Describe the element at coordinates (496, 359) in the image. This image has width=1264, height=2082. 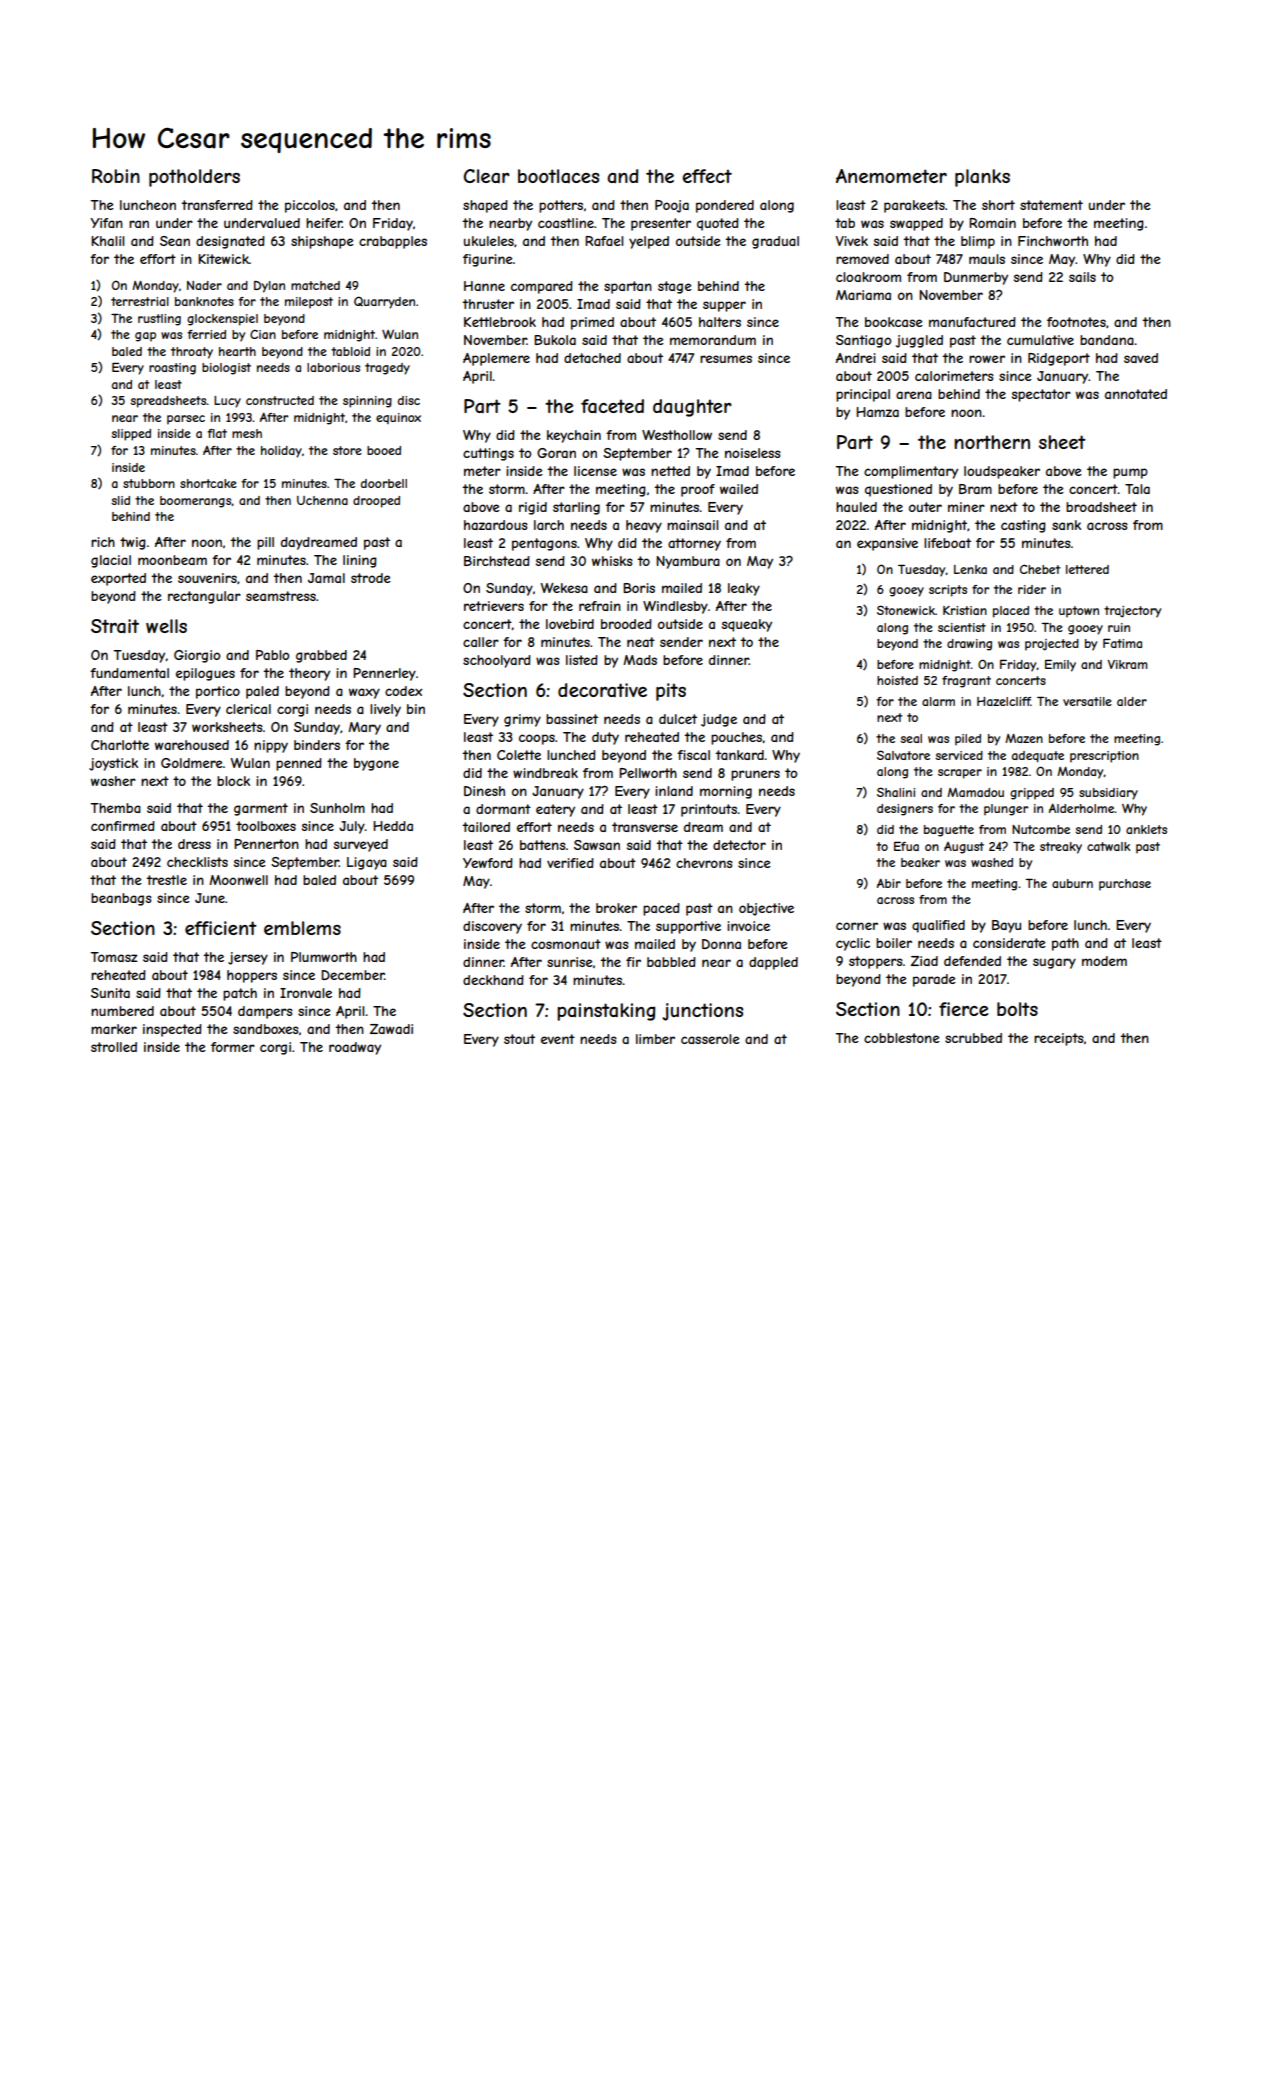
I see `Applemere` at that location.
